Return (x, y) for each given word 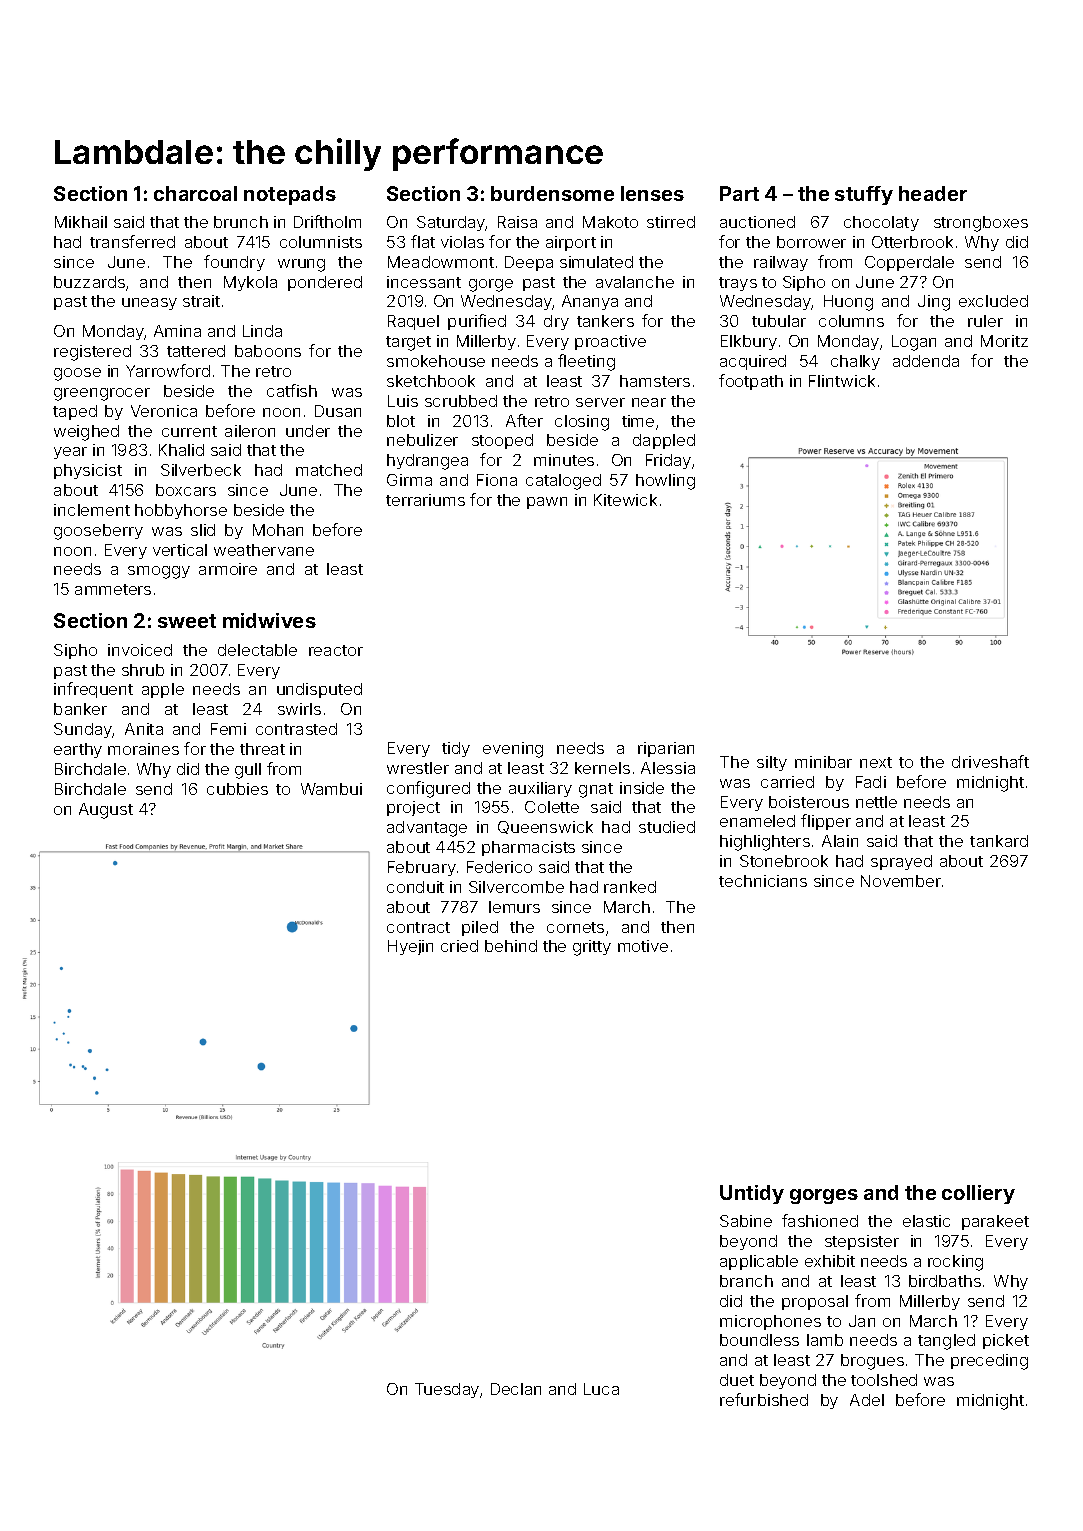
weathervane (264, 550)
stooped (502, 441)
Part (739, 193)
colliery (978, 1194)
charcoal (195, 193)
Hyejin (410, 947)
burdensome (552, 193)
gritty (592, 948)
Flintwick (842, 381)
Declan (516, 1389)
